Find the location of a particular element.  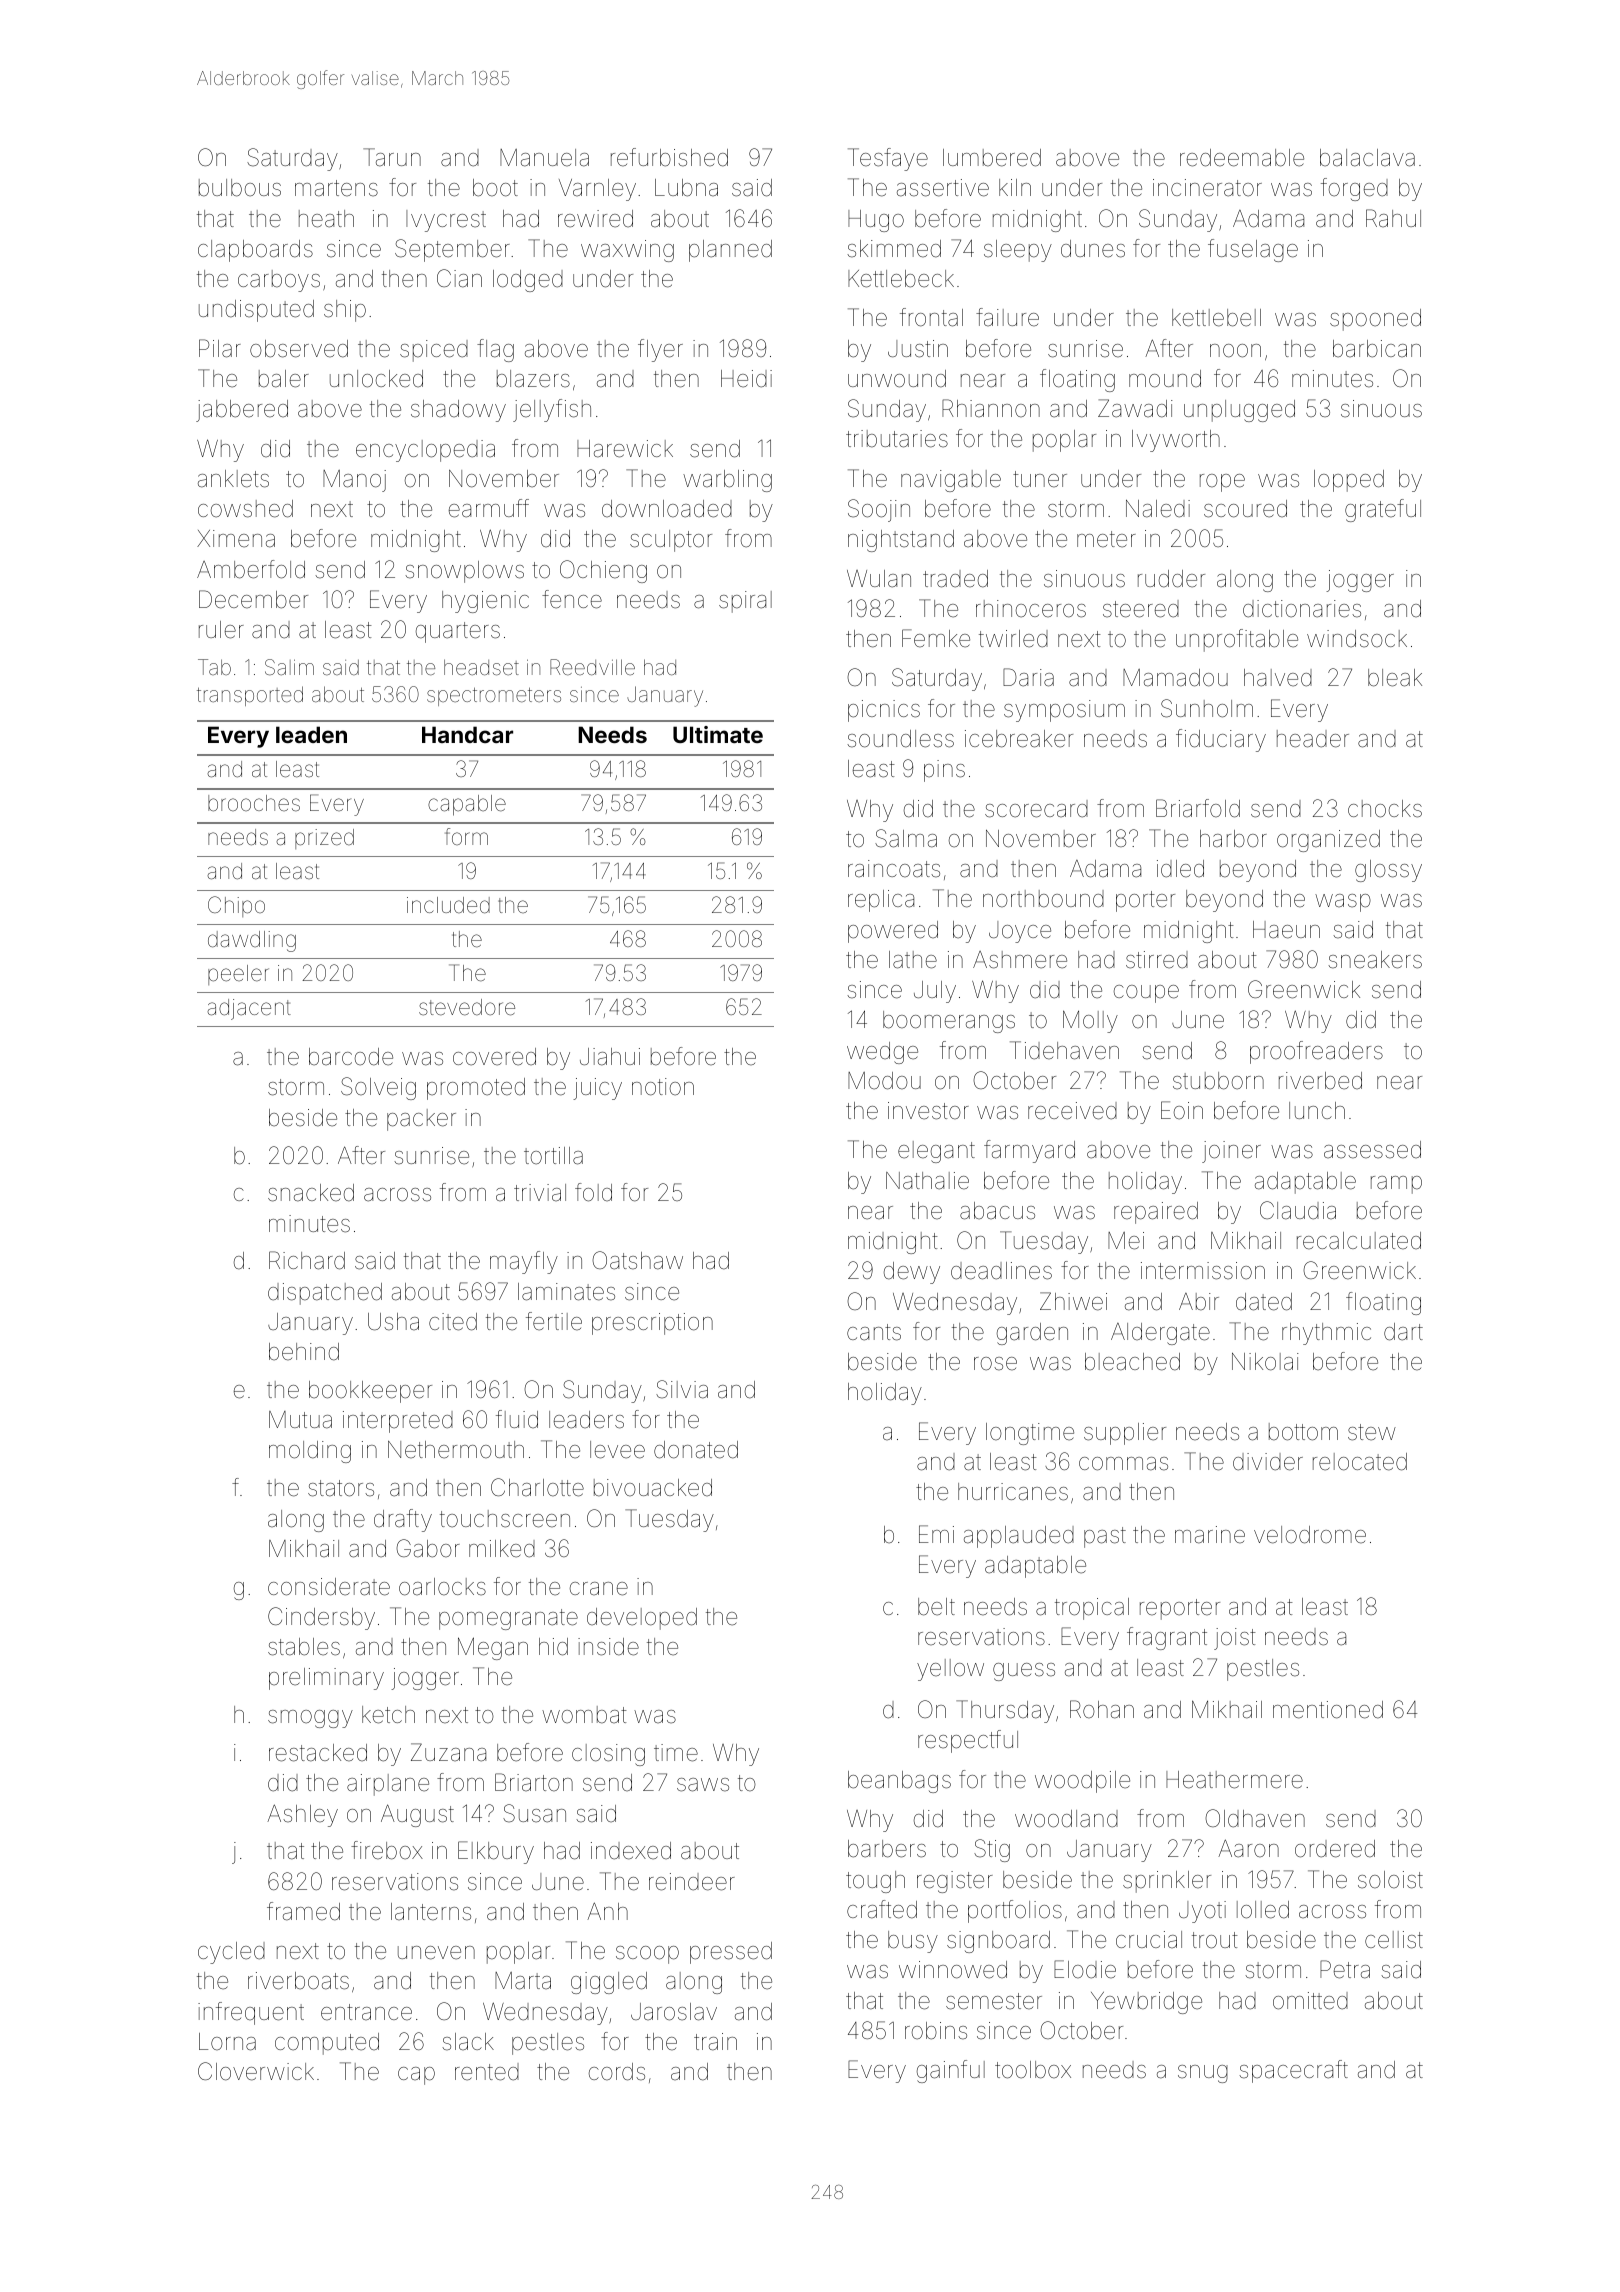

martens is located at coordinates (336, 188).
